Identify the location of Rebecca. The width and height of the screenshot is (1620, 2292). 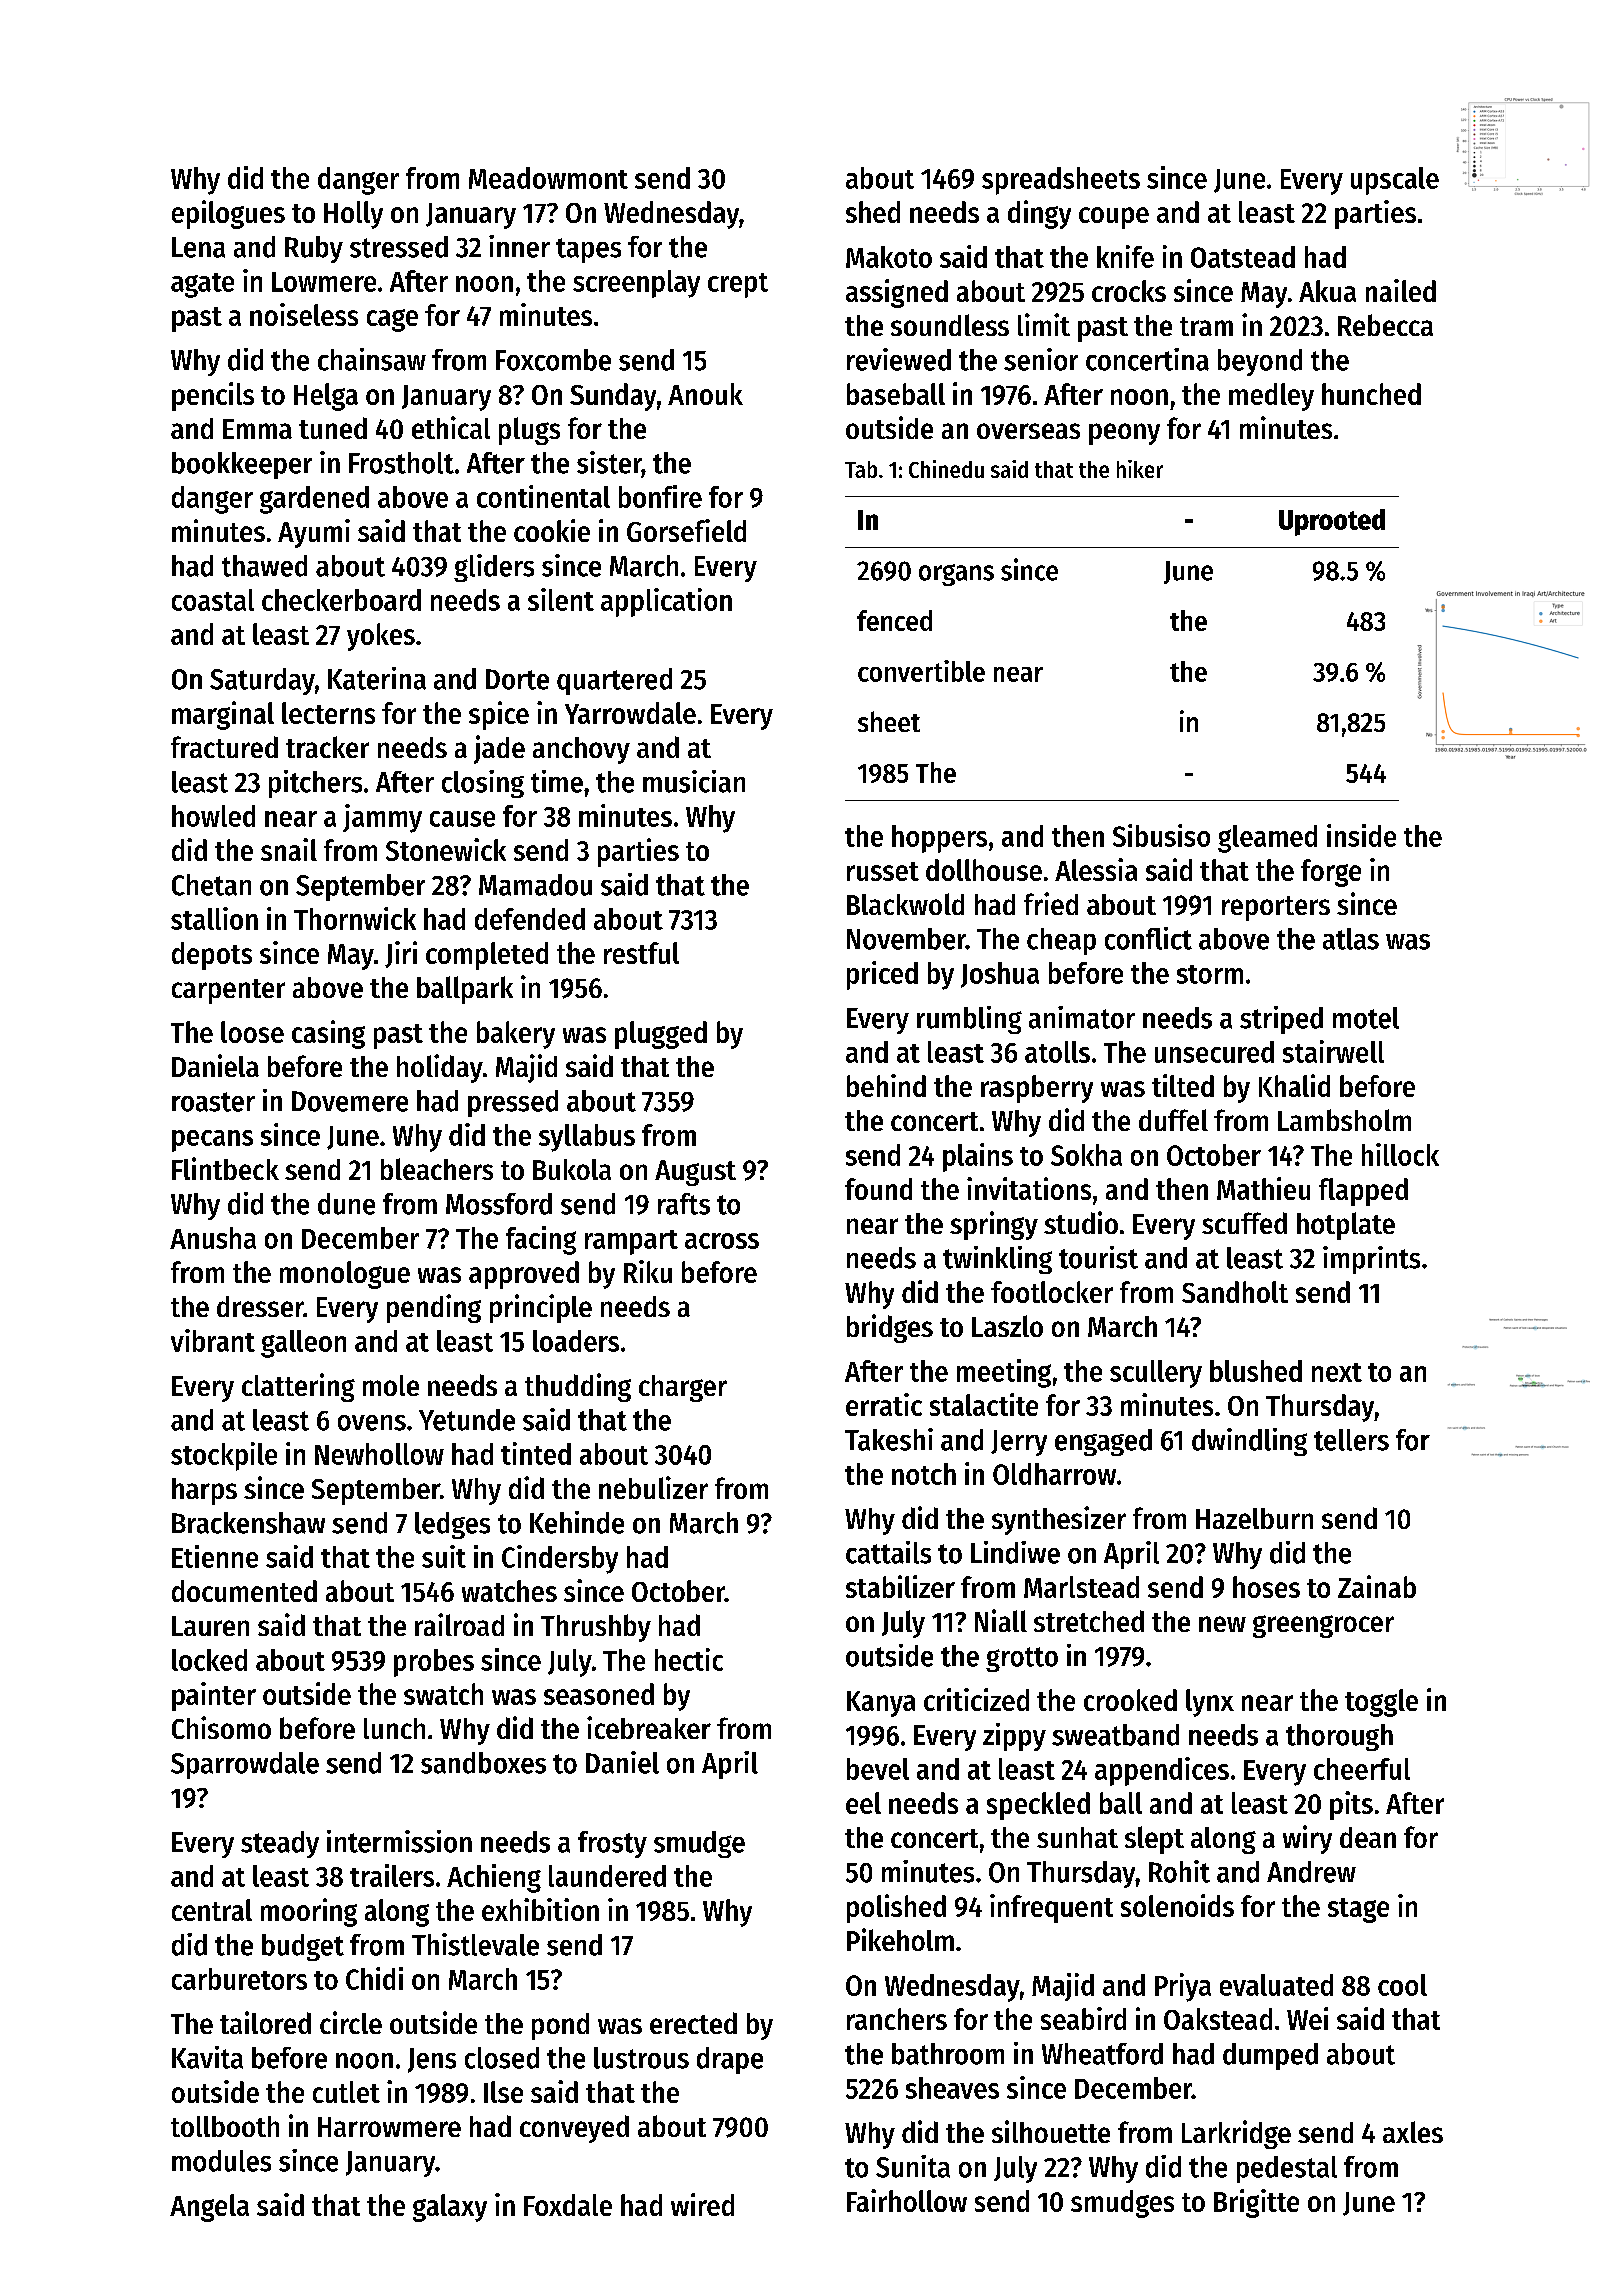
(1385, 325).
